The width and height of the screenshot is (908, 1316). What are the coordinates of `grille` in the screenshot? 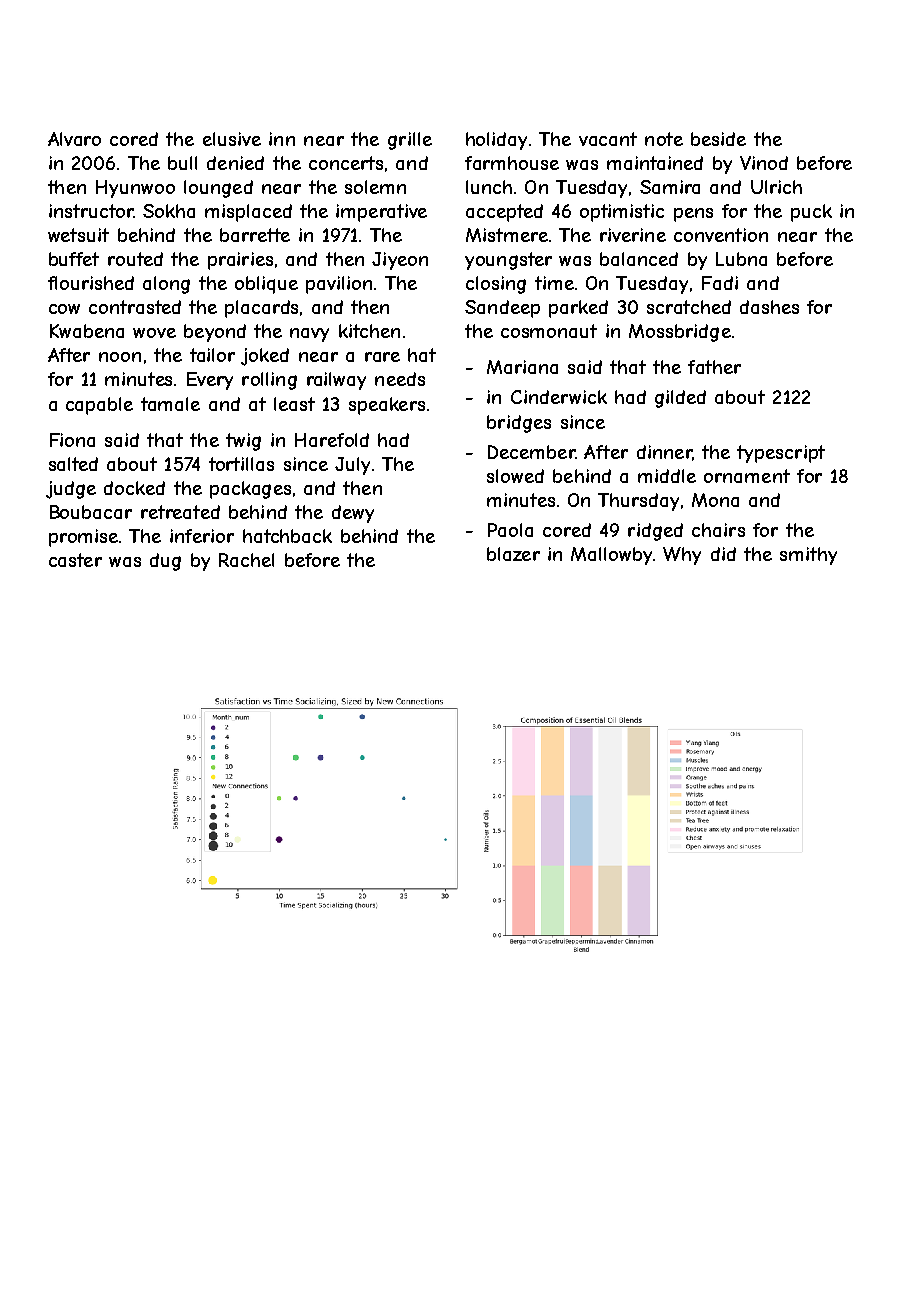 It's located at (410, 141).
